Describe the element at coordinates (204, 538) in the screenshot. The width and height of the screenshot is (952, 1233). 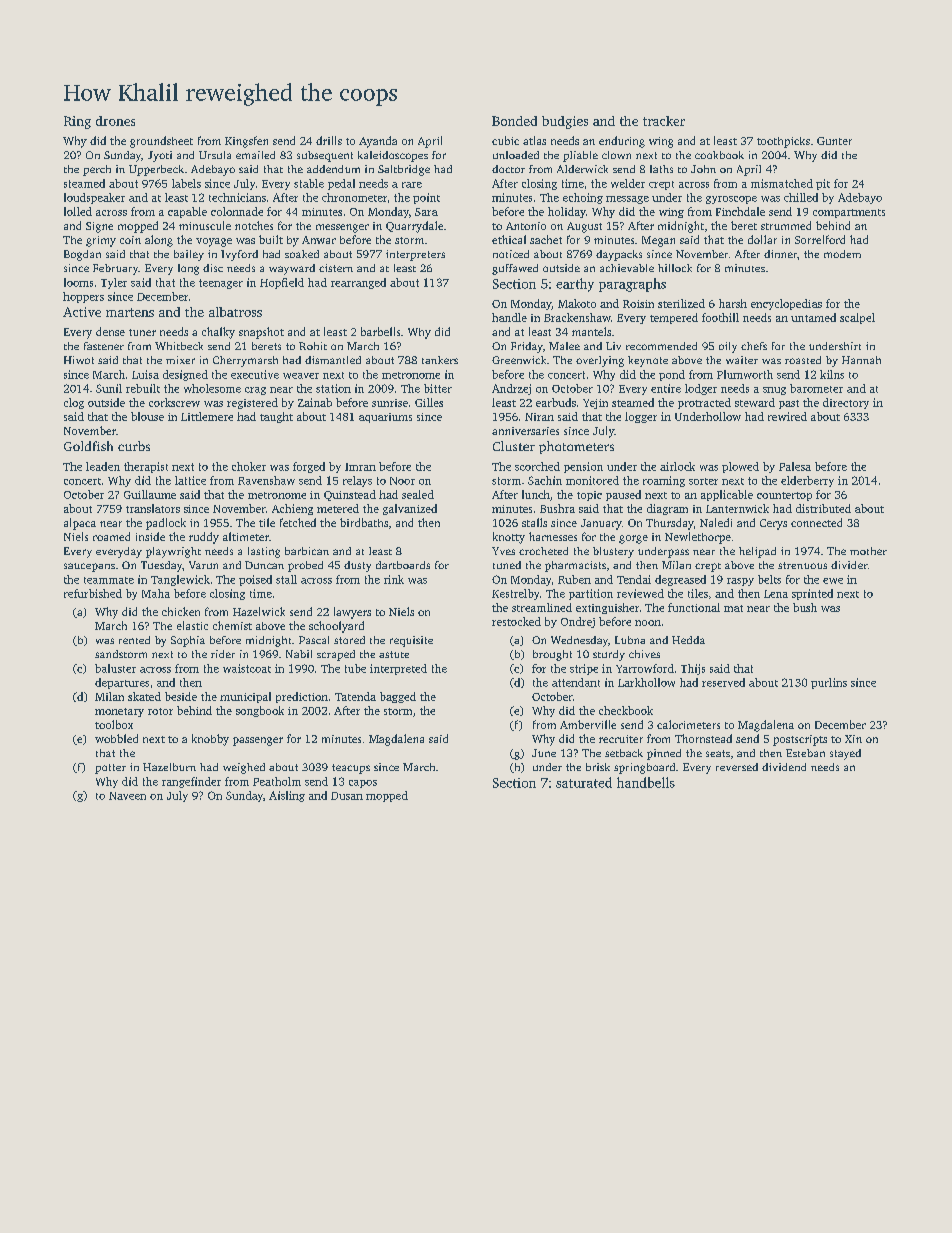
I see `ruddy` at that location.
